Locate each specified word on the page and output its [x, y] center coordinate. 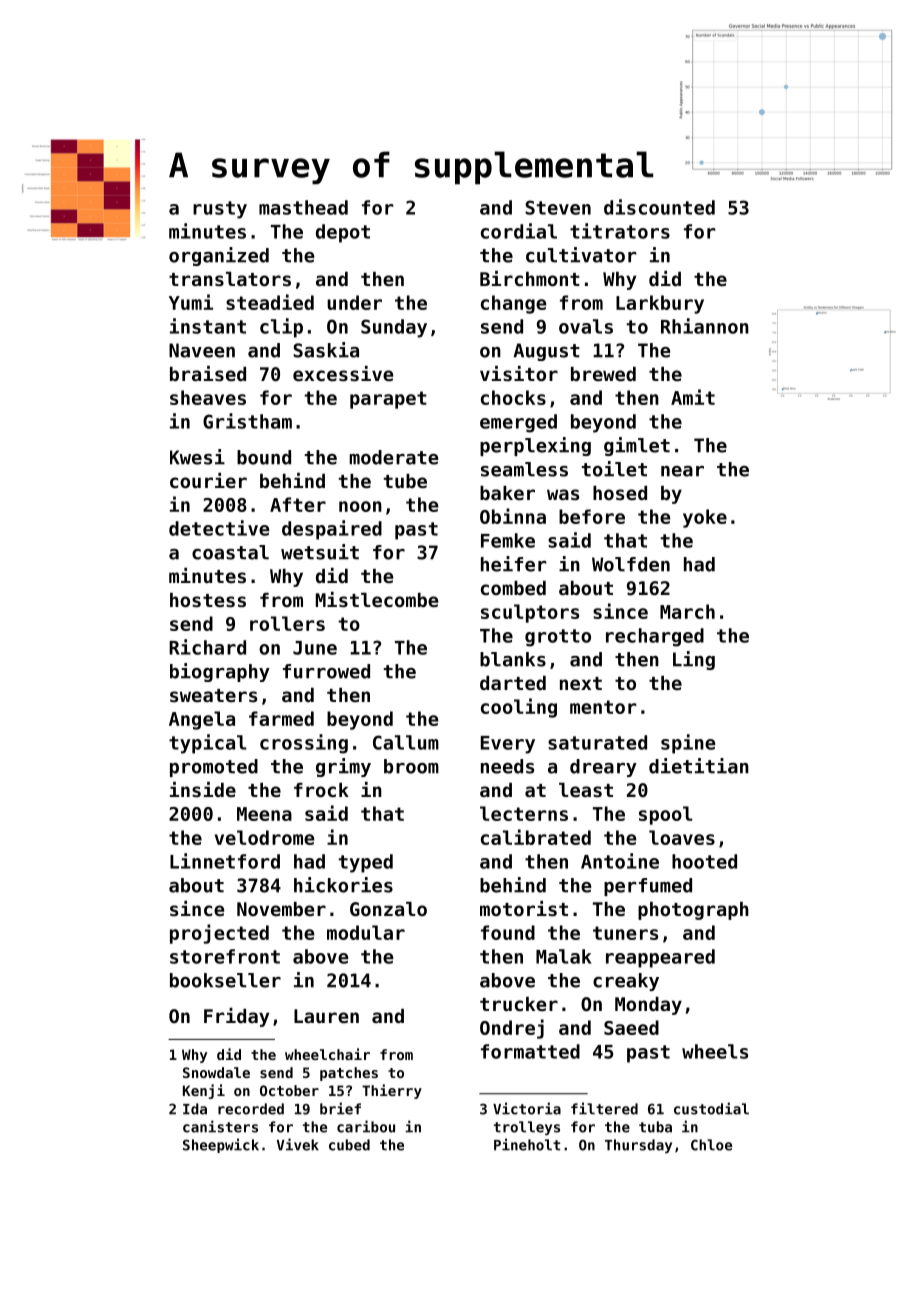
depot [343, 233]
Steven [558, 207]
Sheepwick [221, 1145]
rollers [287, 623]
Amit [693, 397]
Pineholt [527, 1144]
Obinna [513, 516]
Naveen [202, 350]
